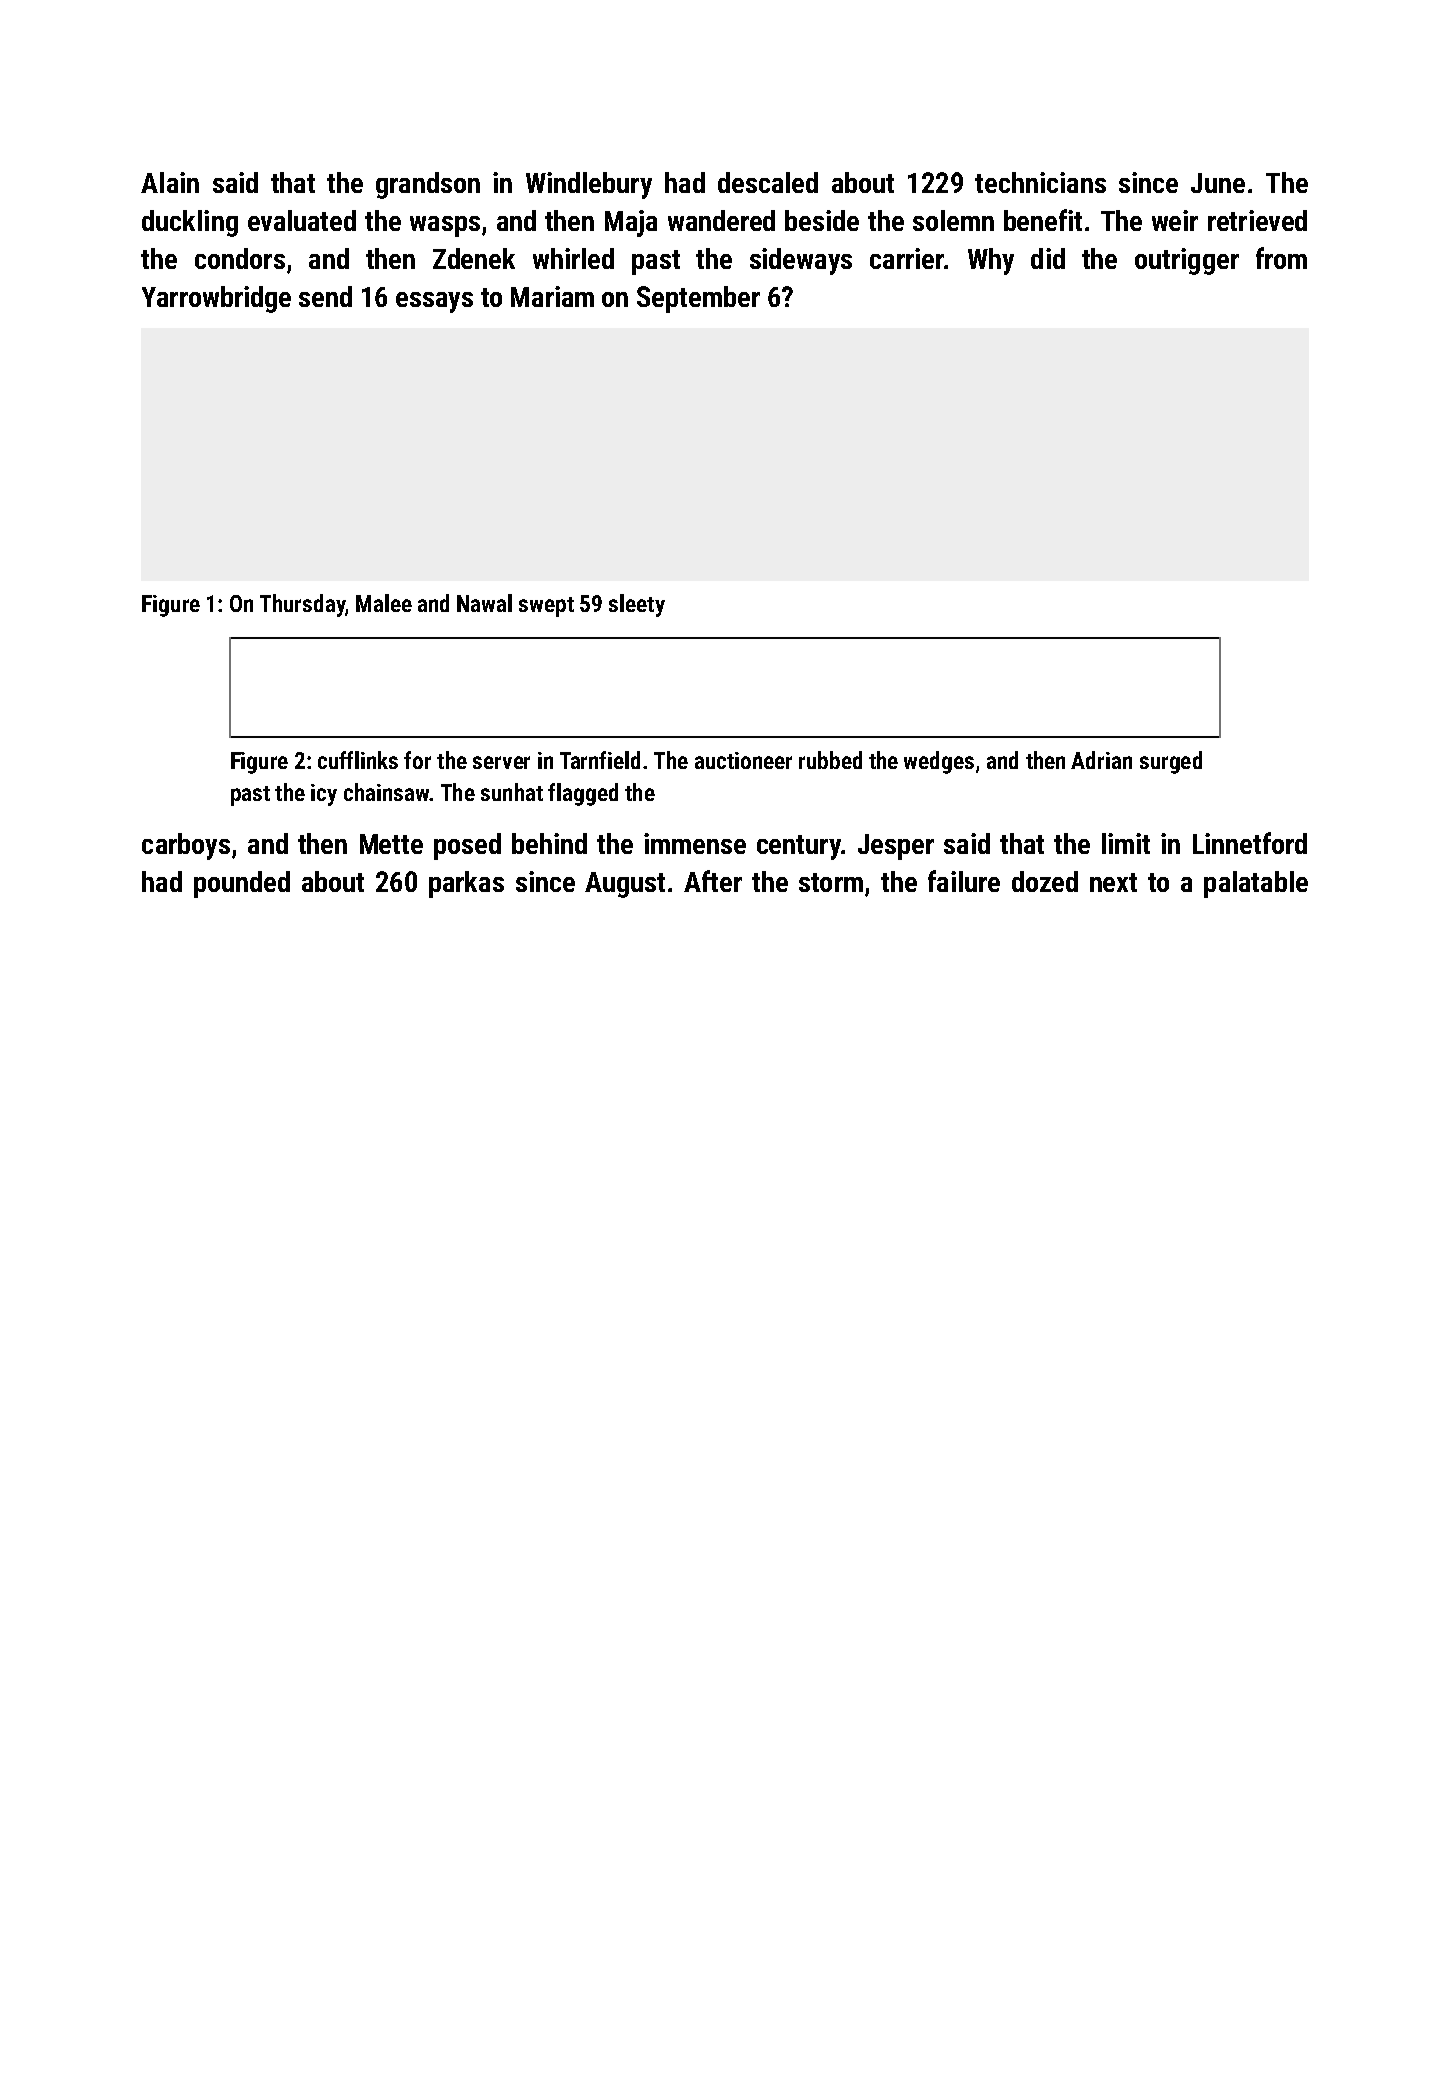 This screenshot has height=2100, width=1450. What do you see at coordinates (216, 299) in the screenshot?
I see `Yarrowbridge` at bounding box center [216, 299].
